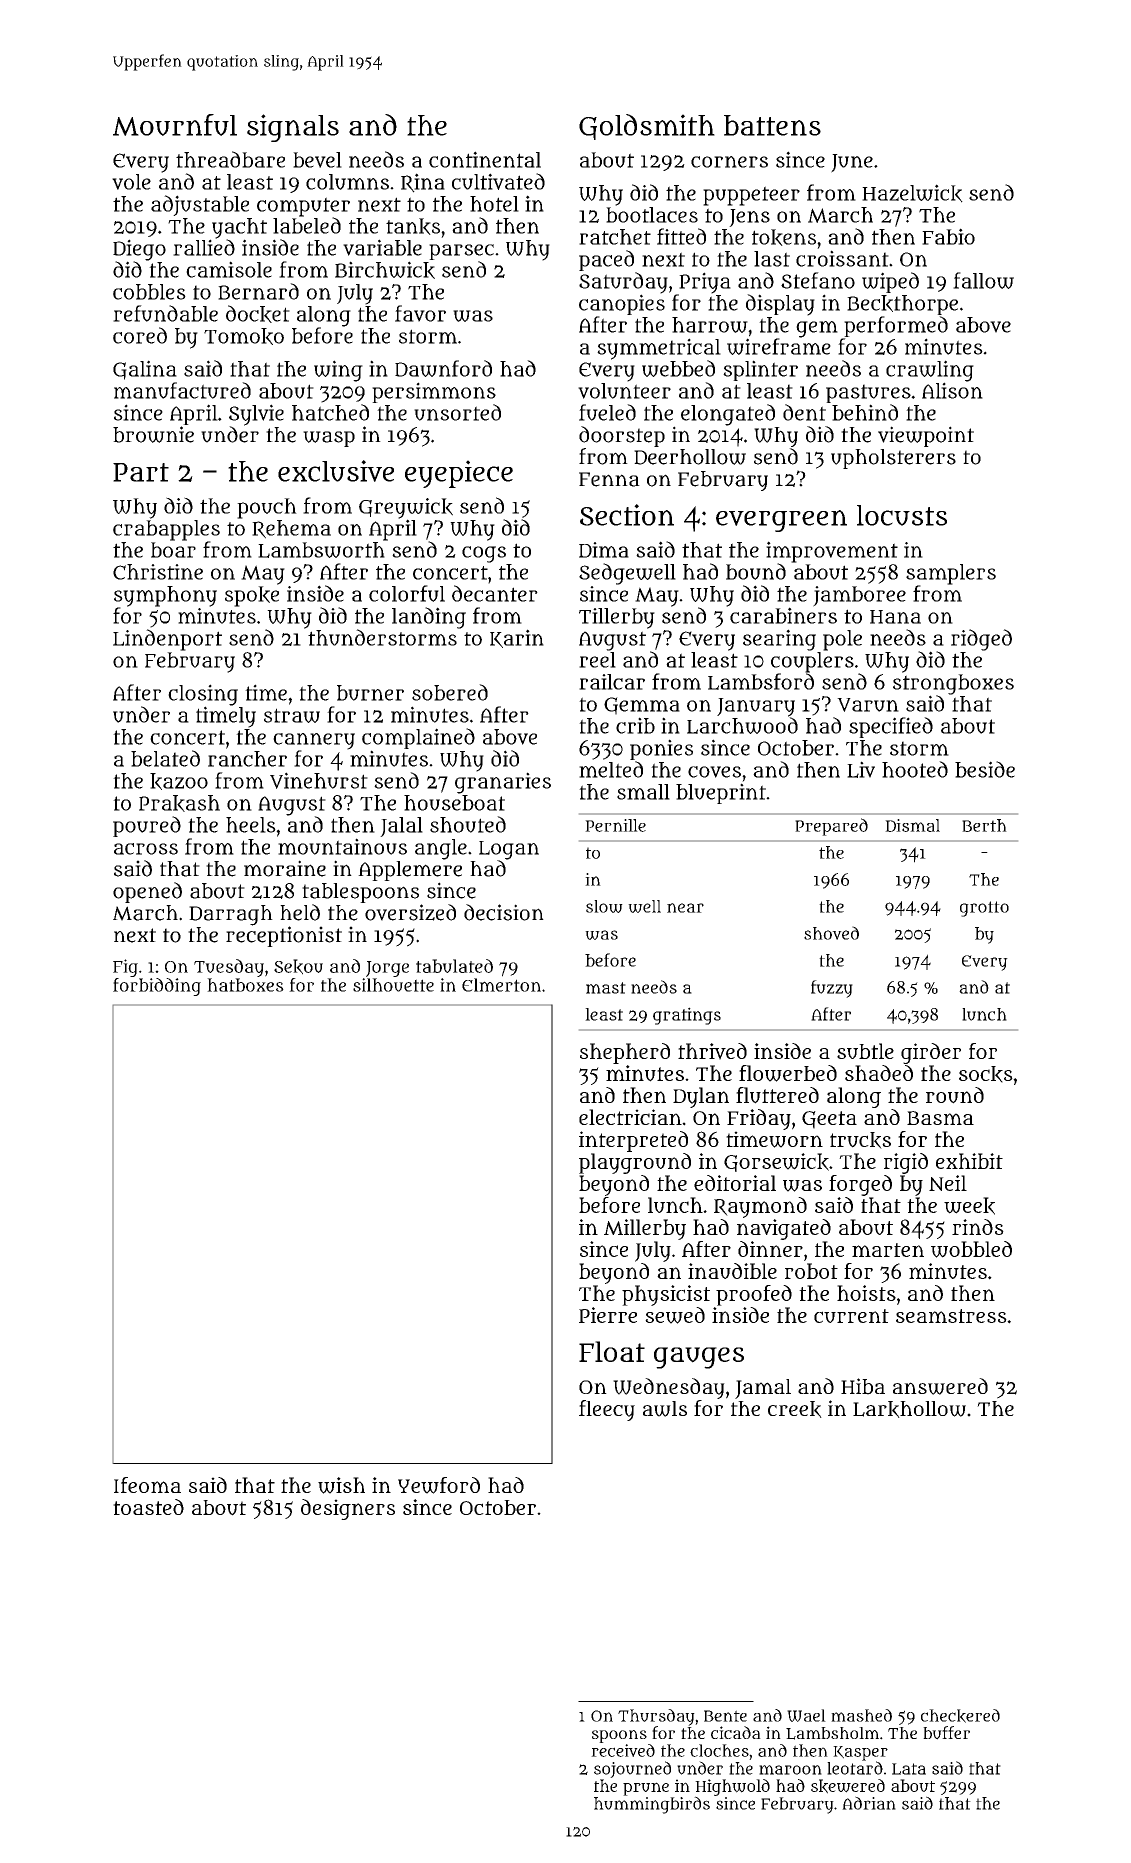 The width and height of the screenshot is (1131, 1863). I want to click on Goldsmith, so click(647, 127).
